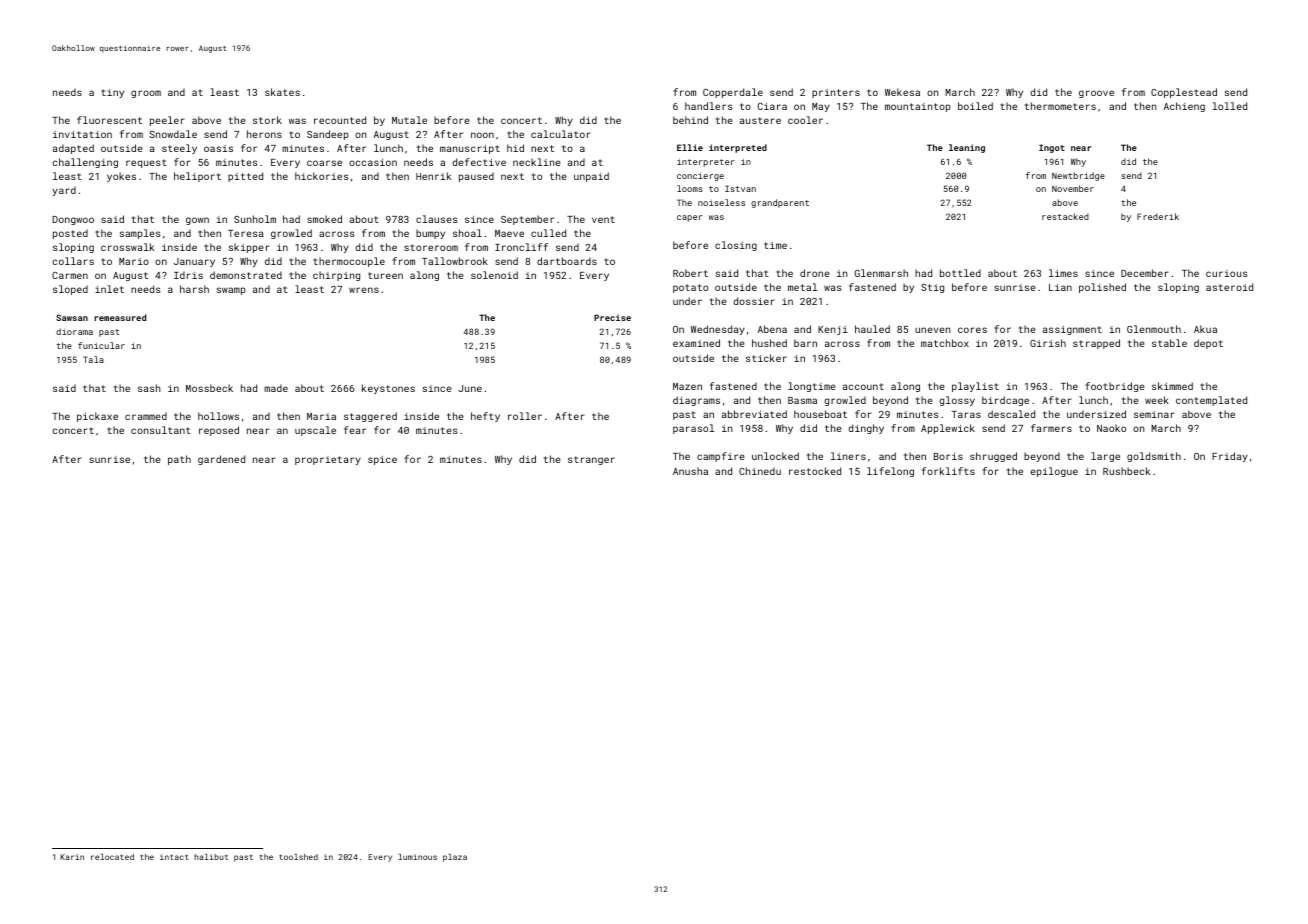  What do you see at coordinates (179, 460) in the screenshot?
I see `path` at bounding box center [179, 460].
